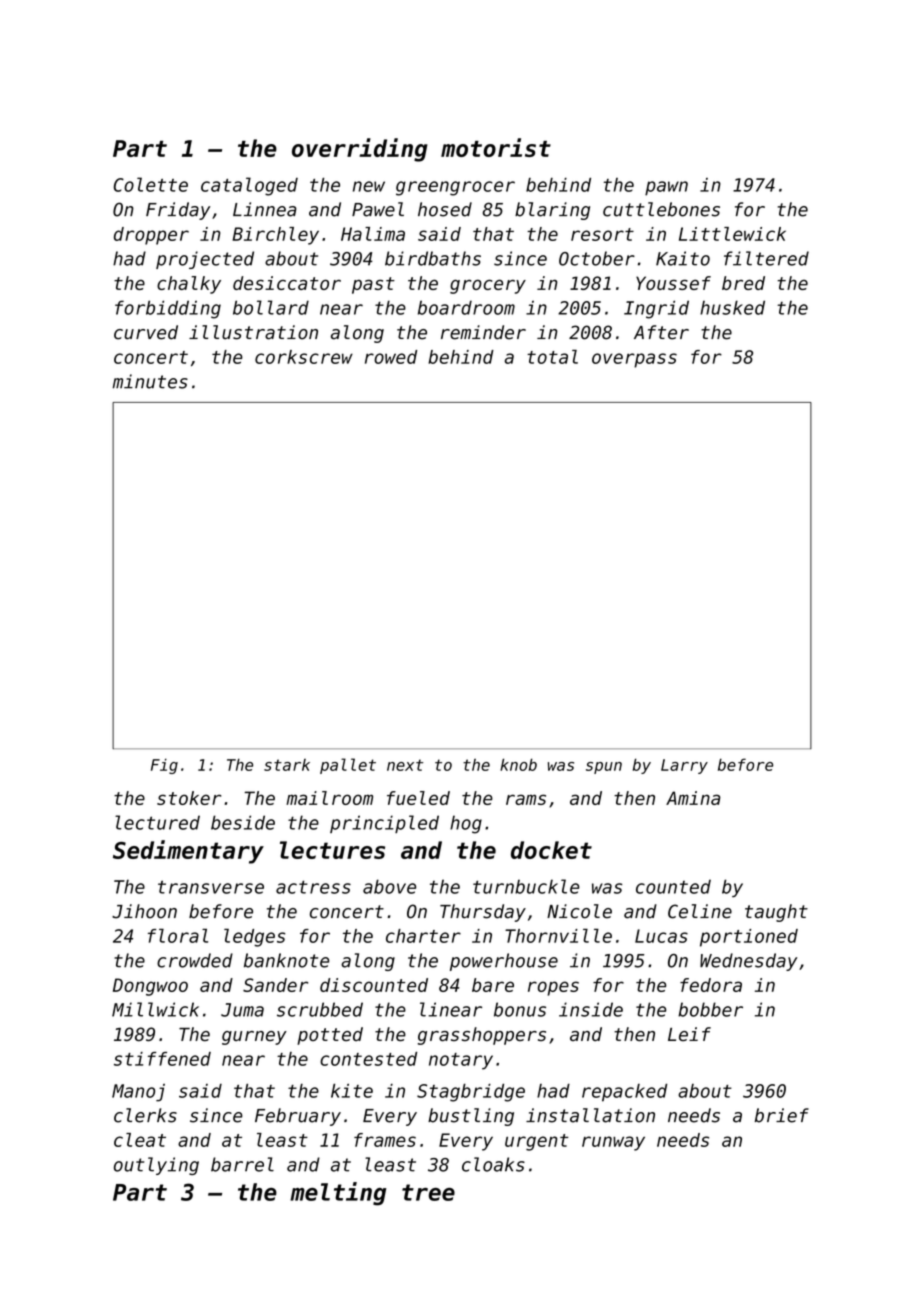  I want to click on dropper, so click(151, 236).
